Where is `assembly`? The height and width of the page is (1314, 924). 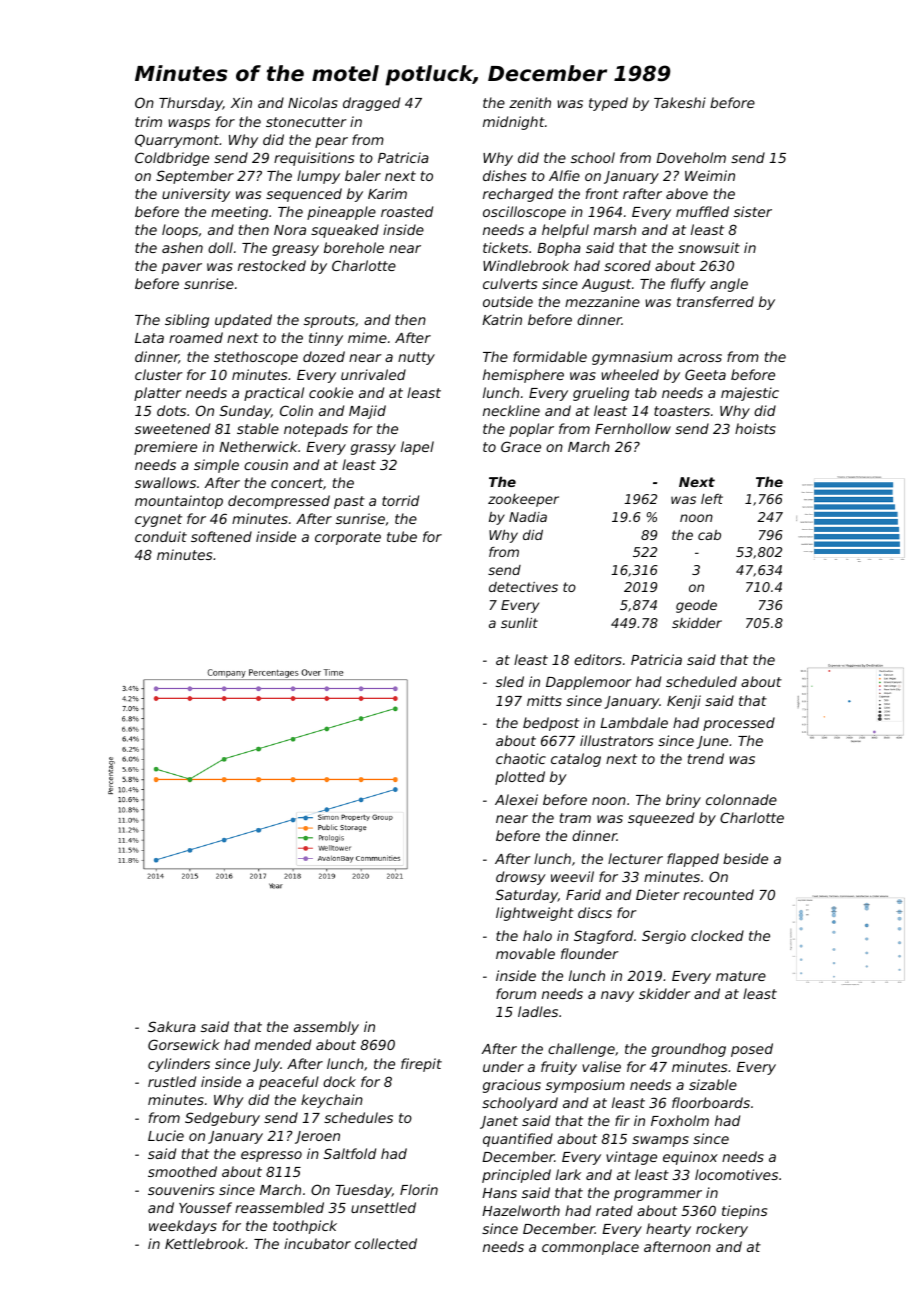 assembly is located at coordinates (326, 1028).
